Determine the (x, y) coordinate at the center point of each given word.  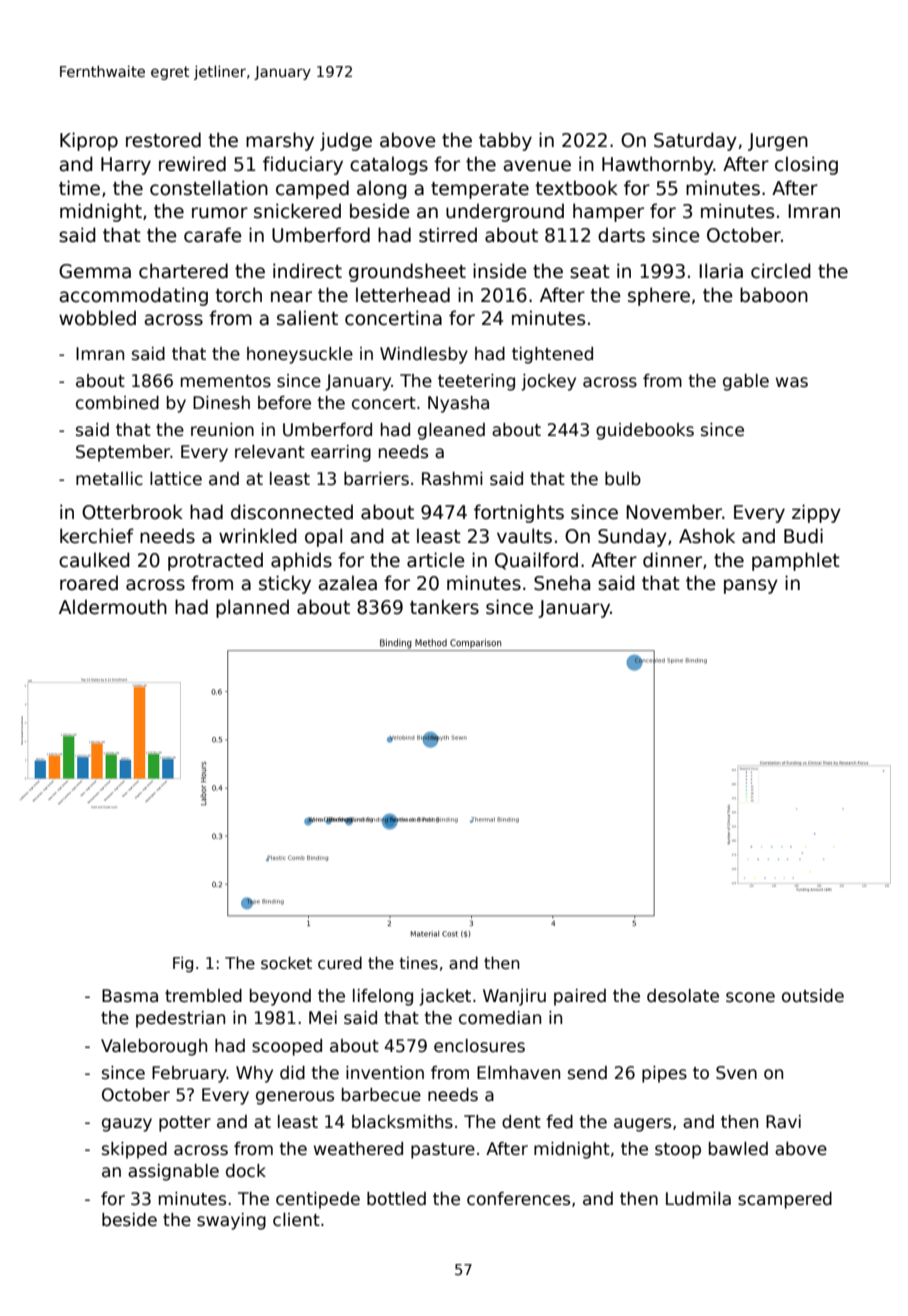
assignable (173, 1172)
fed (559, 1121)
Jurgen (778, 142)
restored (163, 140)
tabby (505, 141)
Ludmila (698, 1199)
